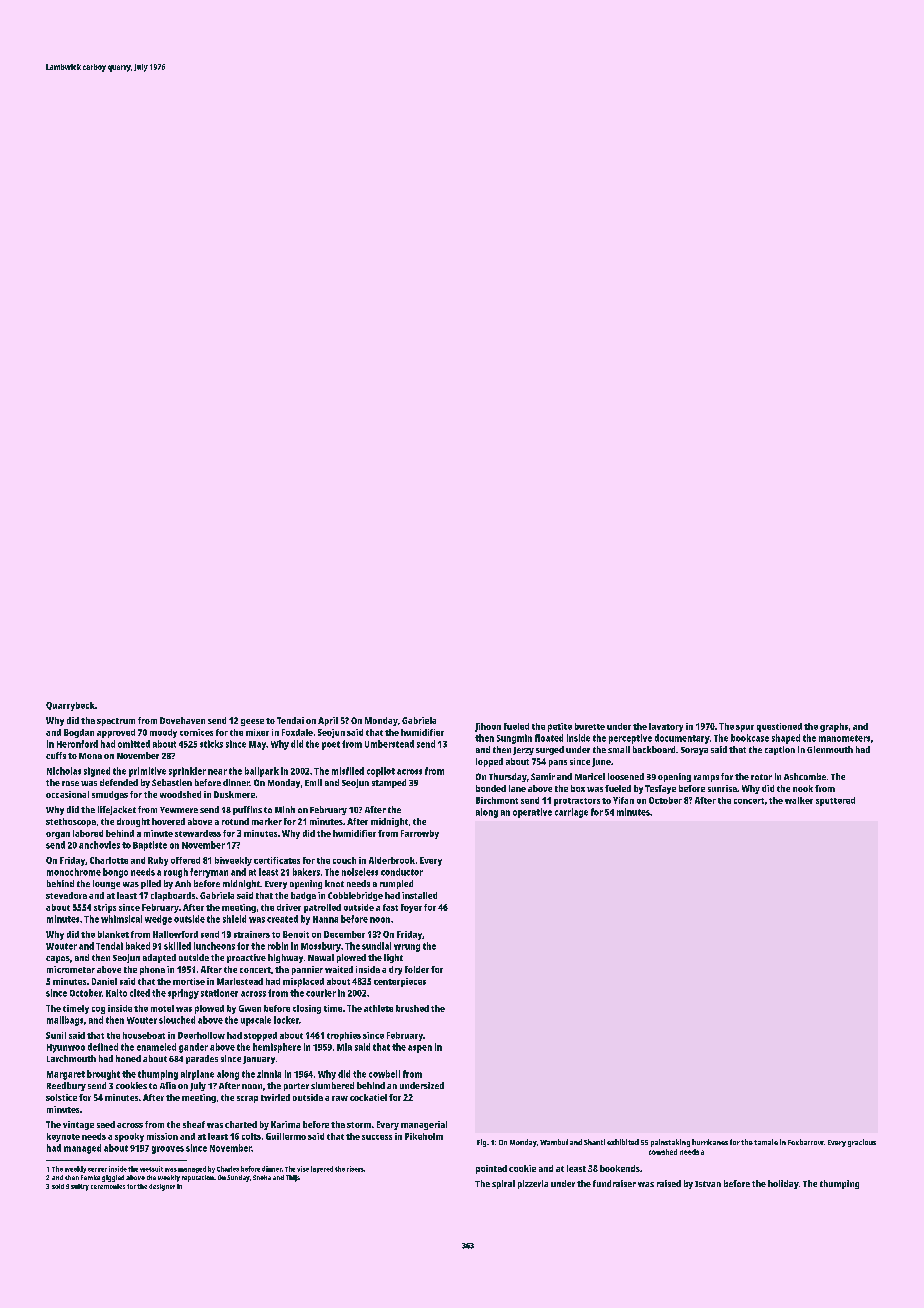 This screenshot has width=924, height=1308. Describe the element at coordinates (669, 1183) in the screenshot. I see `raised` at that location.
